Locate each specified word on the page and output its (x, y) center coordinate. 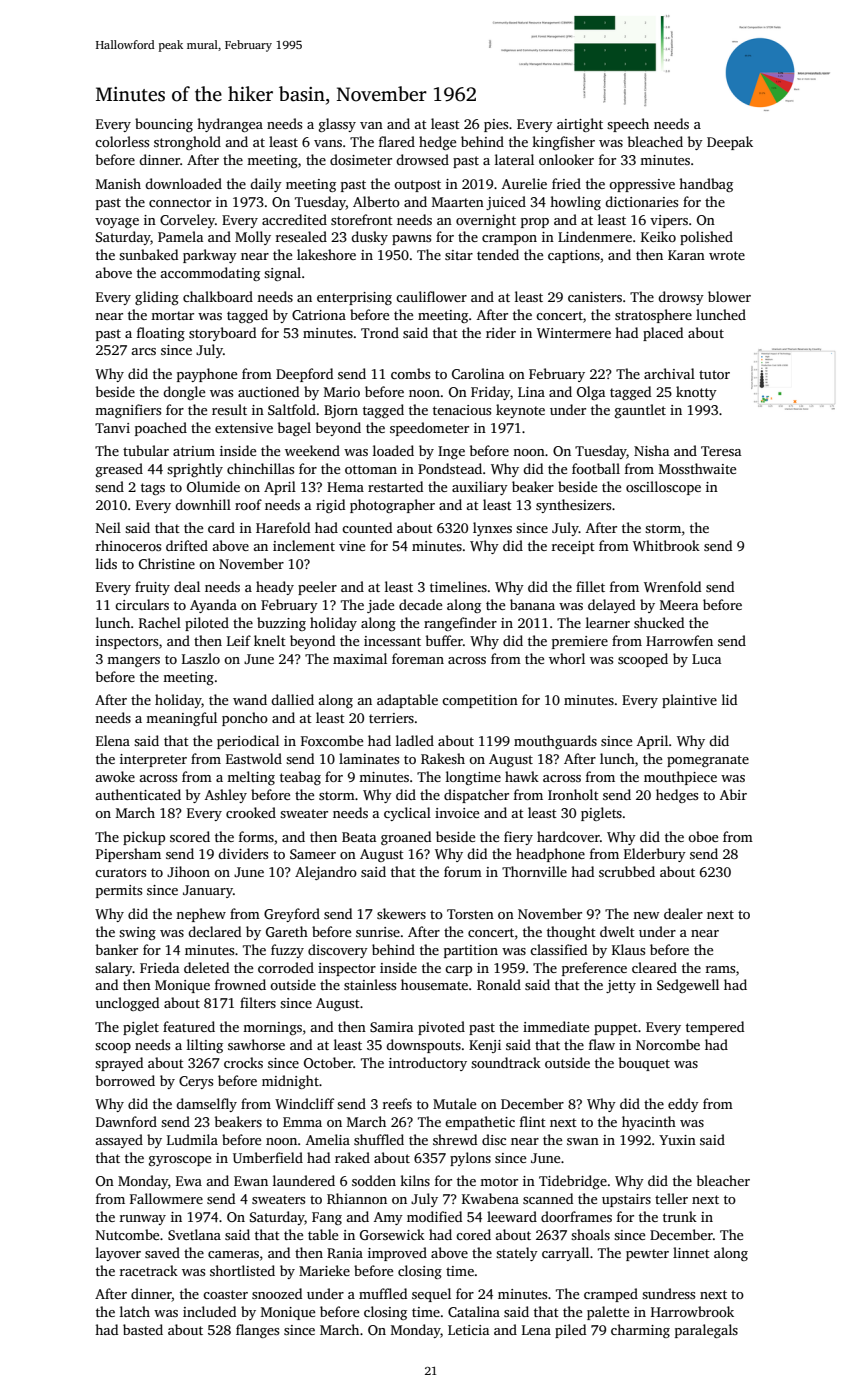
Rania (345, 1253)
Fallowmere (166, 1198)
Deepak (730, 143)
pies (496, 125)
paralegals (706, 1331)
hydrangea (230, 125)
